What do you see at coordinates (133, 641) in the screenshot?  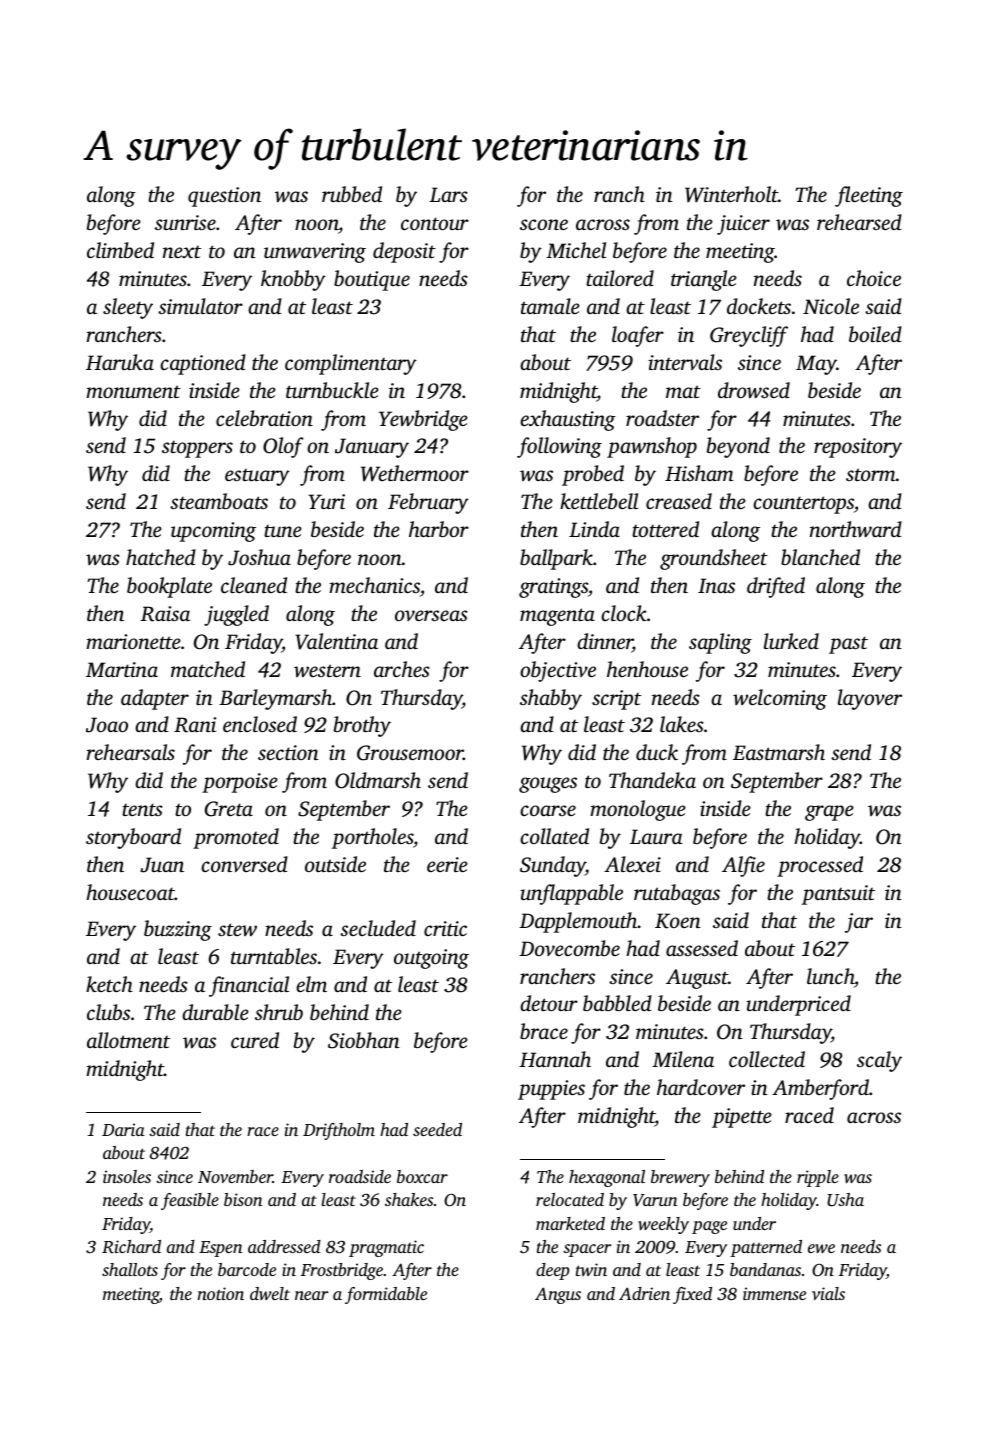 I see `marionette` at bounding box center [133, 641].
